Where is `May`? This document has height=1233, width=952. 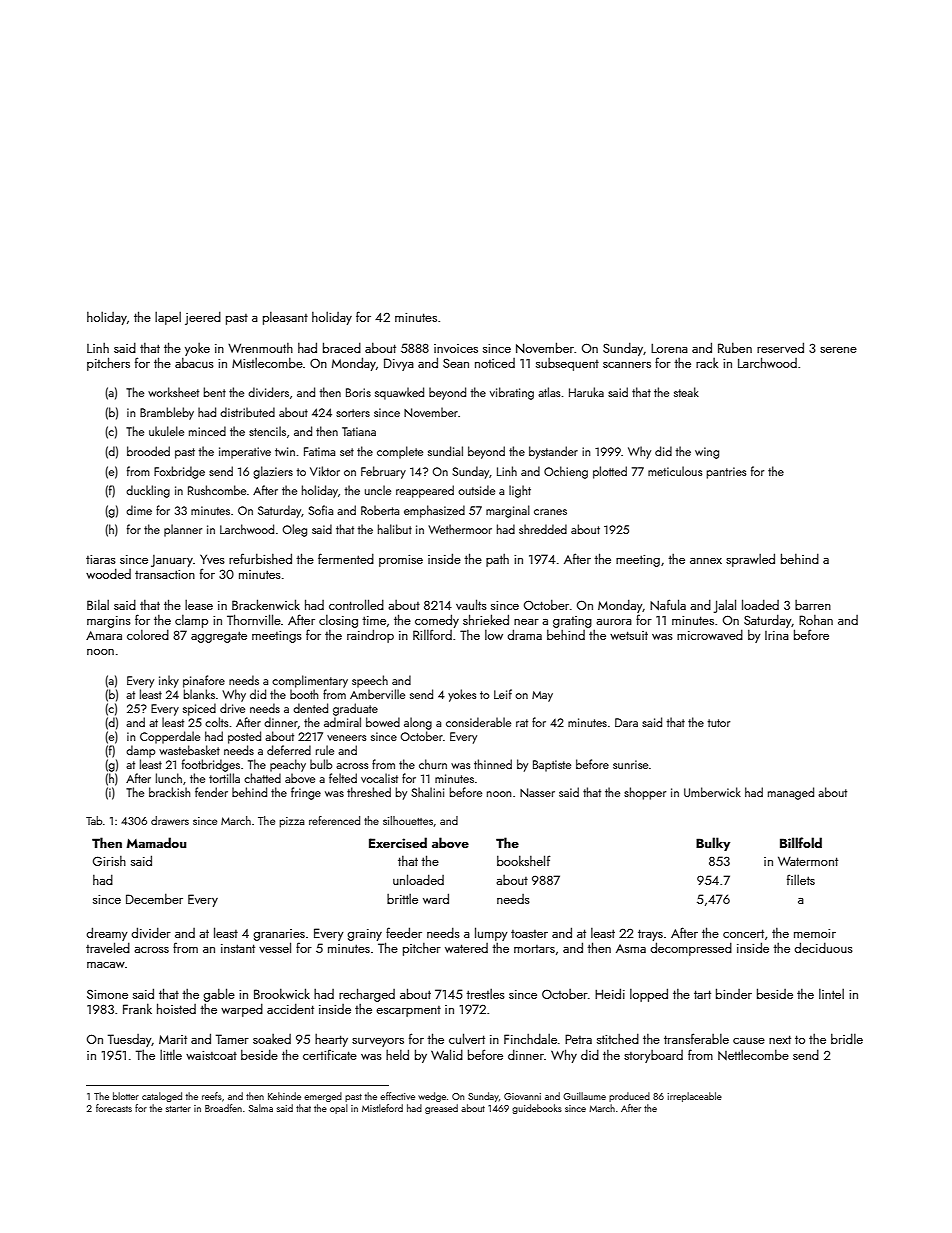
May is located at coordinates (542, 696).
